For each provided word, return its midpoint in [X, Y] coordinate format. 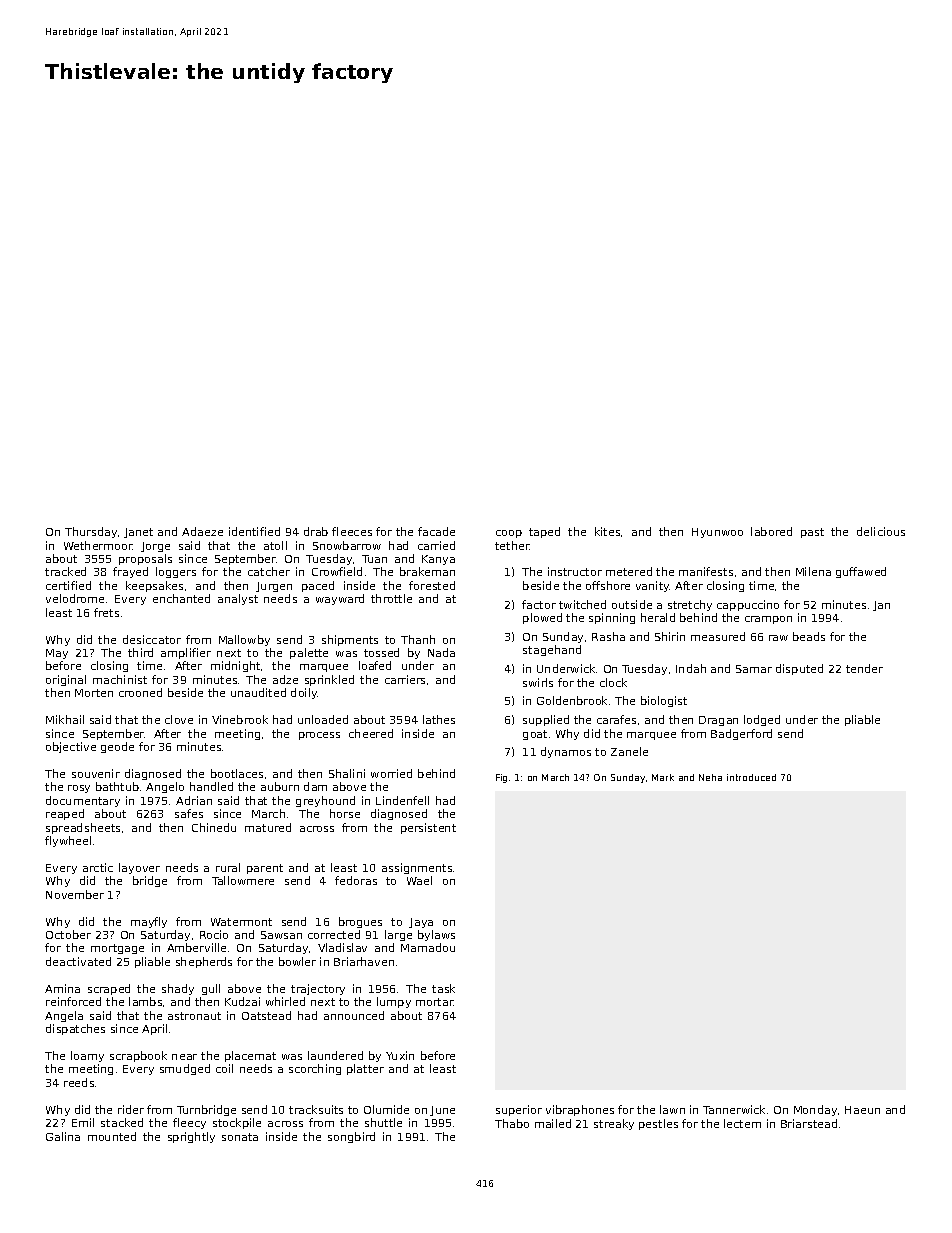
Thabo [512, 1123]
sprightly [191, 1137]
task [443, 988]
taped [544, 532]
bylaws [436, 935]
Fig [501, 778]
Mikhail [65, 719]
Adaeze [202, 531]
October [68, 934]
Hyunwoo [717, 533]
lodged [762, 720]
